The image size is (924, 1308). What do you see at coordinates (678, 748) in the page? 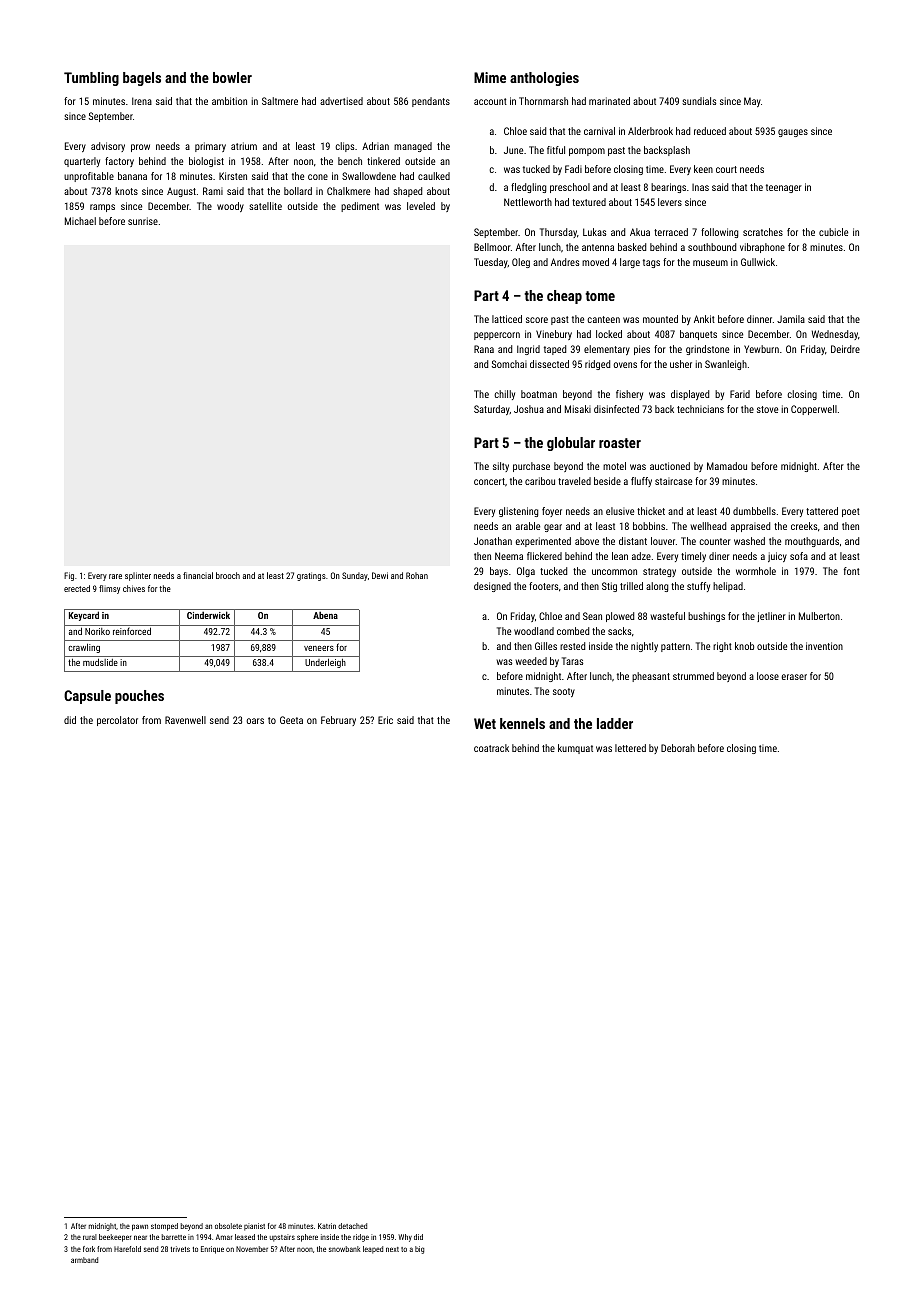
I see `Deborah` at bounding box center [678, 748].
